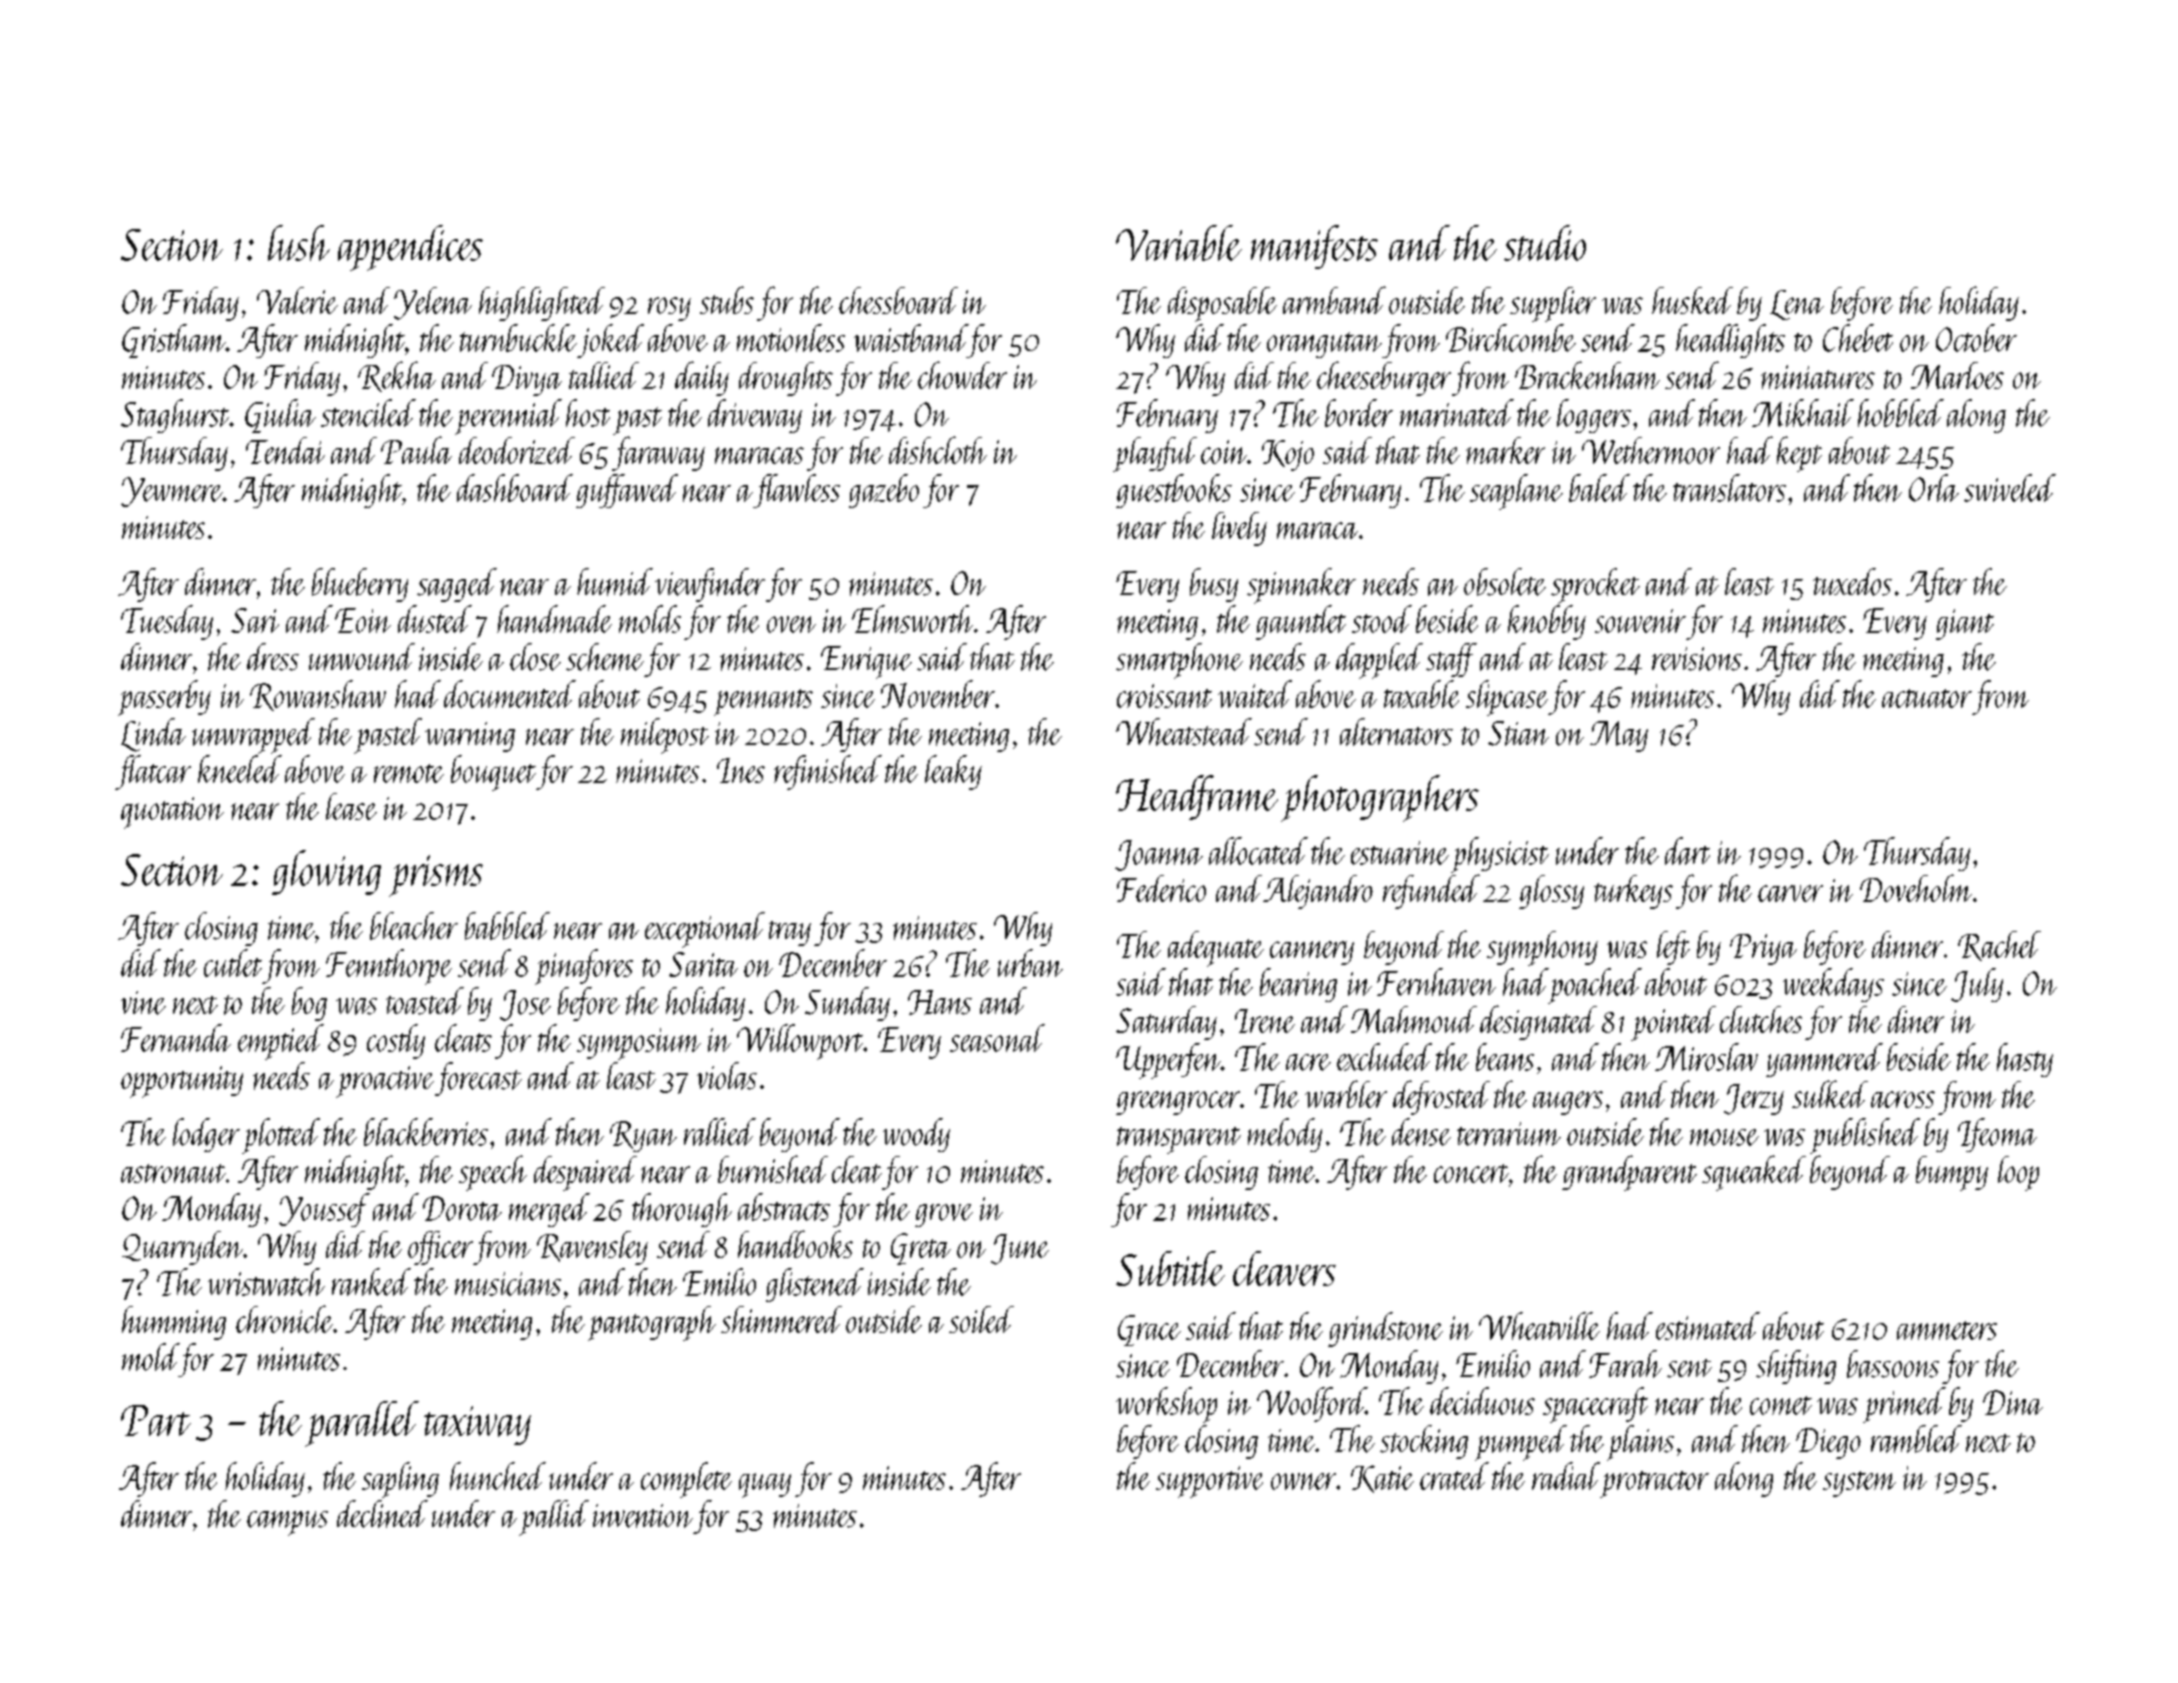 Image resolution: width=2178 pixels, height=1683 pixels. What do you see at coordinates (1858, 338) in the page?
I see `Chebet` at bounding box center [1858, 338].
